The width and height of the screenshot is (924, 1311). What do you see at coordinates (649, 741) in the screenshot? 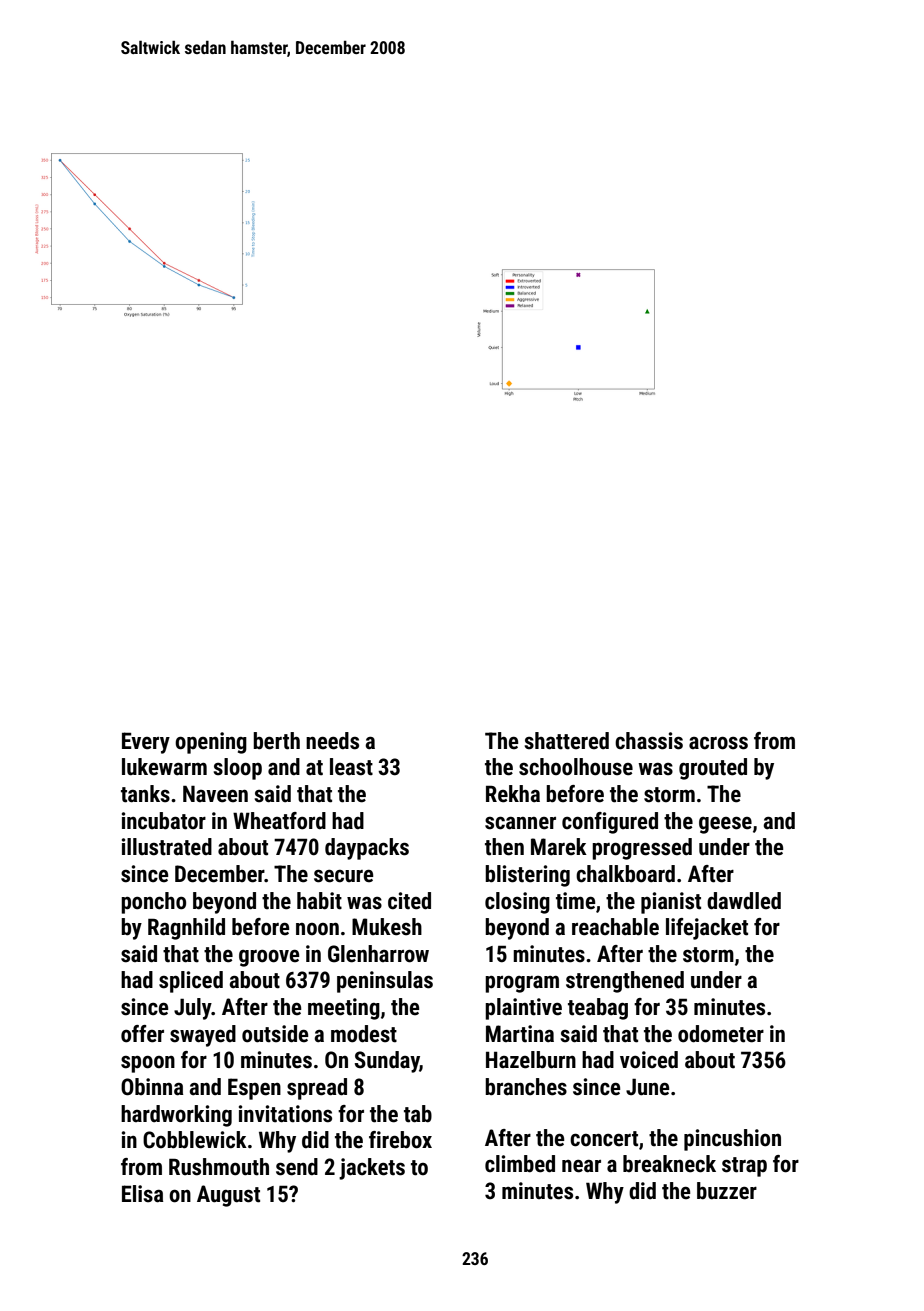
I see `chassis` at bounding box center [649, 741].
